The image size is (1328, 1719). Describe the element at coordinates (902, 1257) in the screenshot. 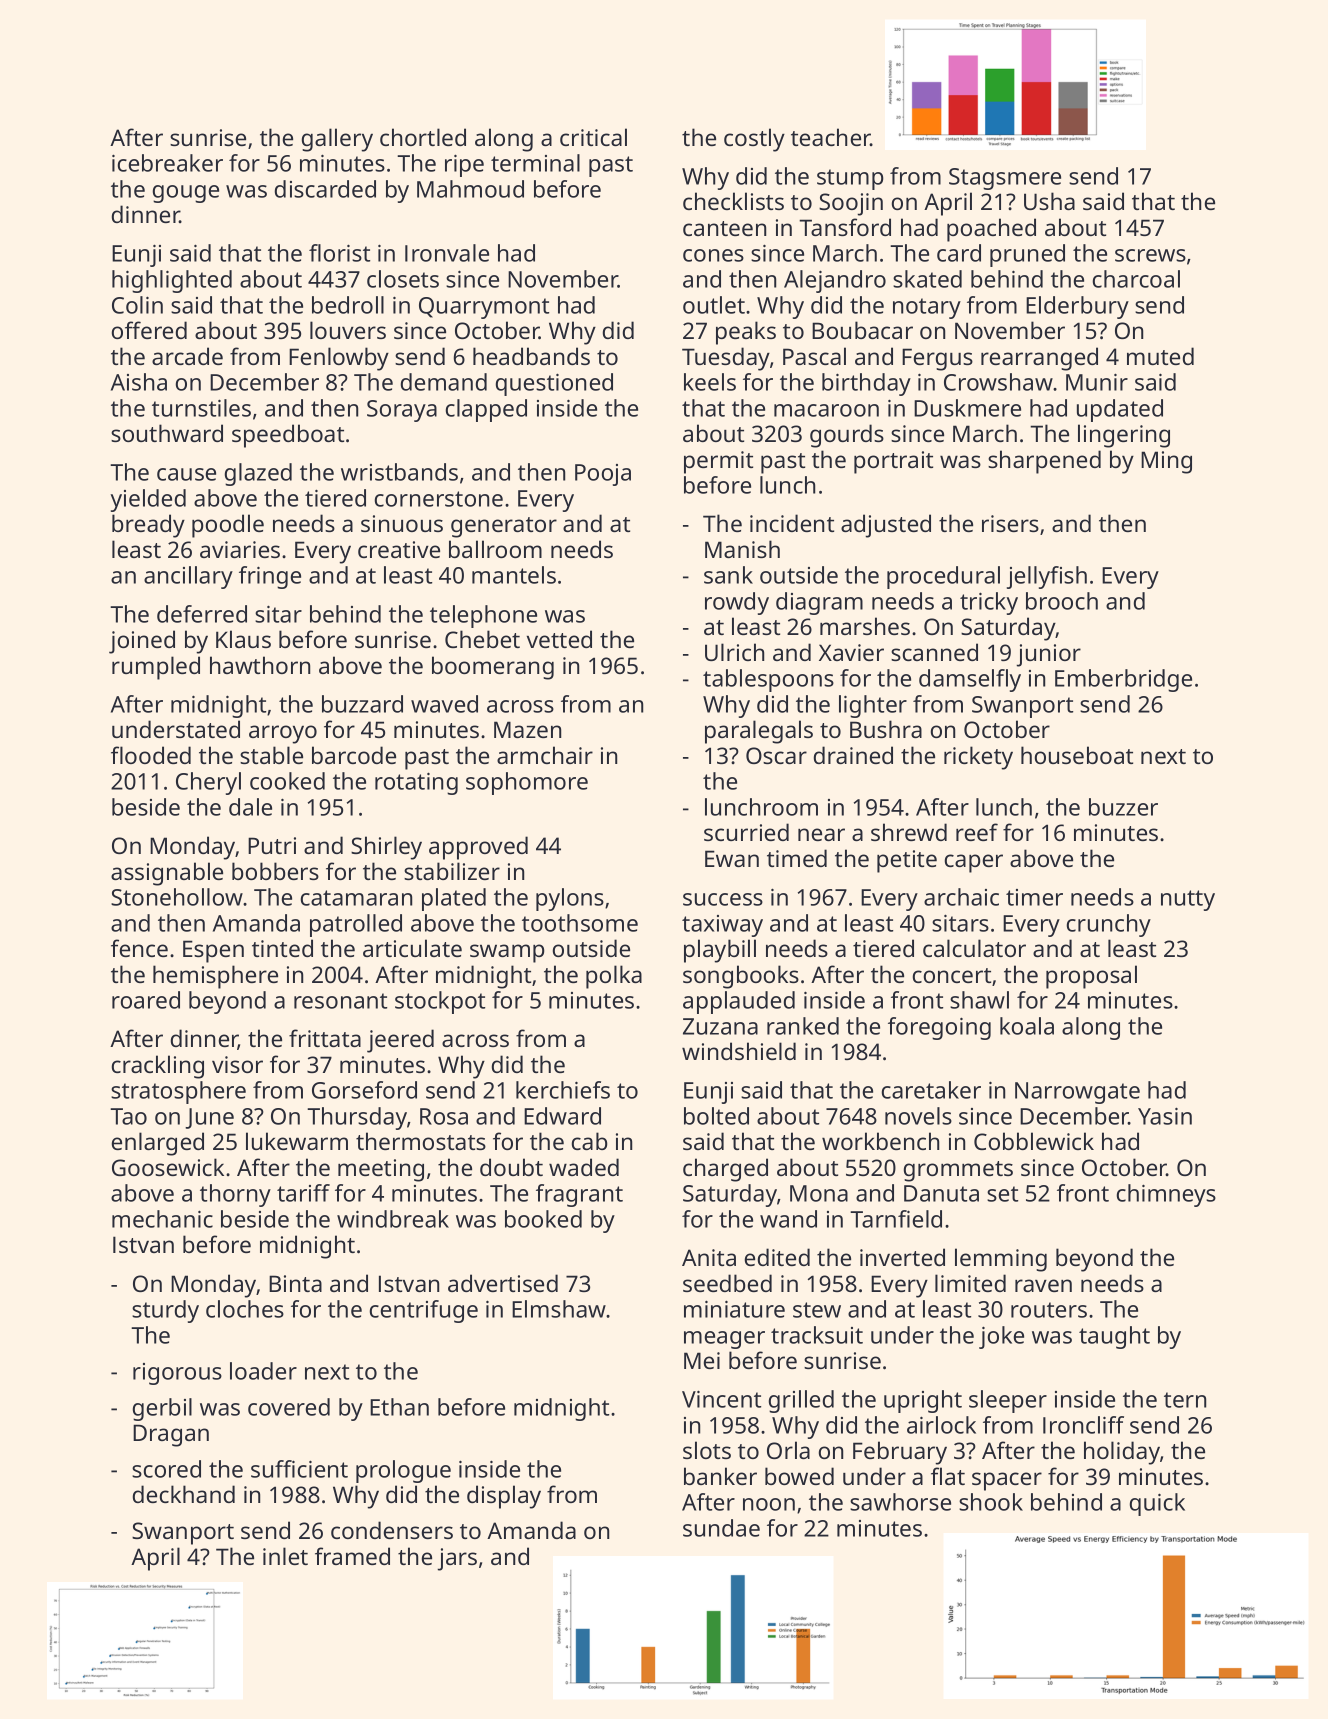

I see `inverted` at that location.
